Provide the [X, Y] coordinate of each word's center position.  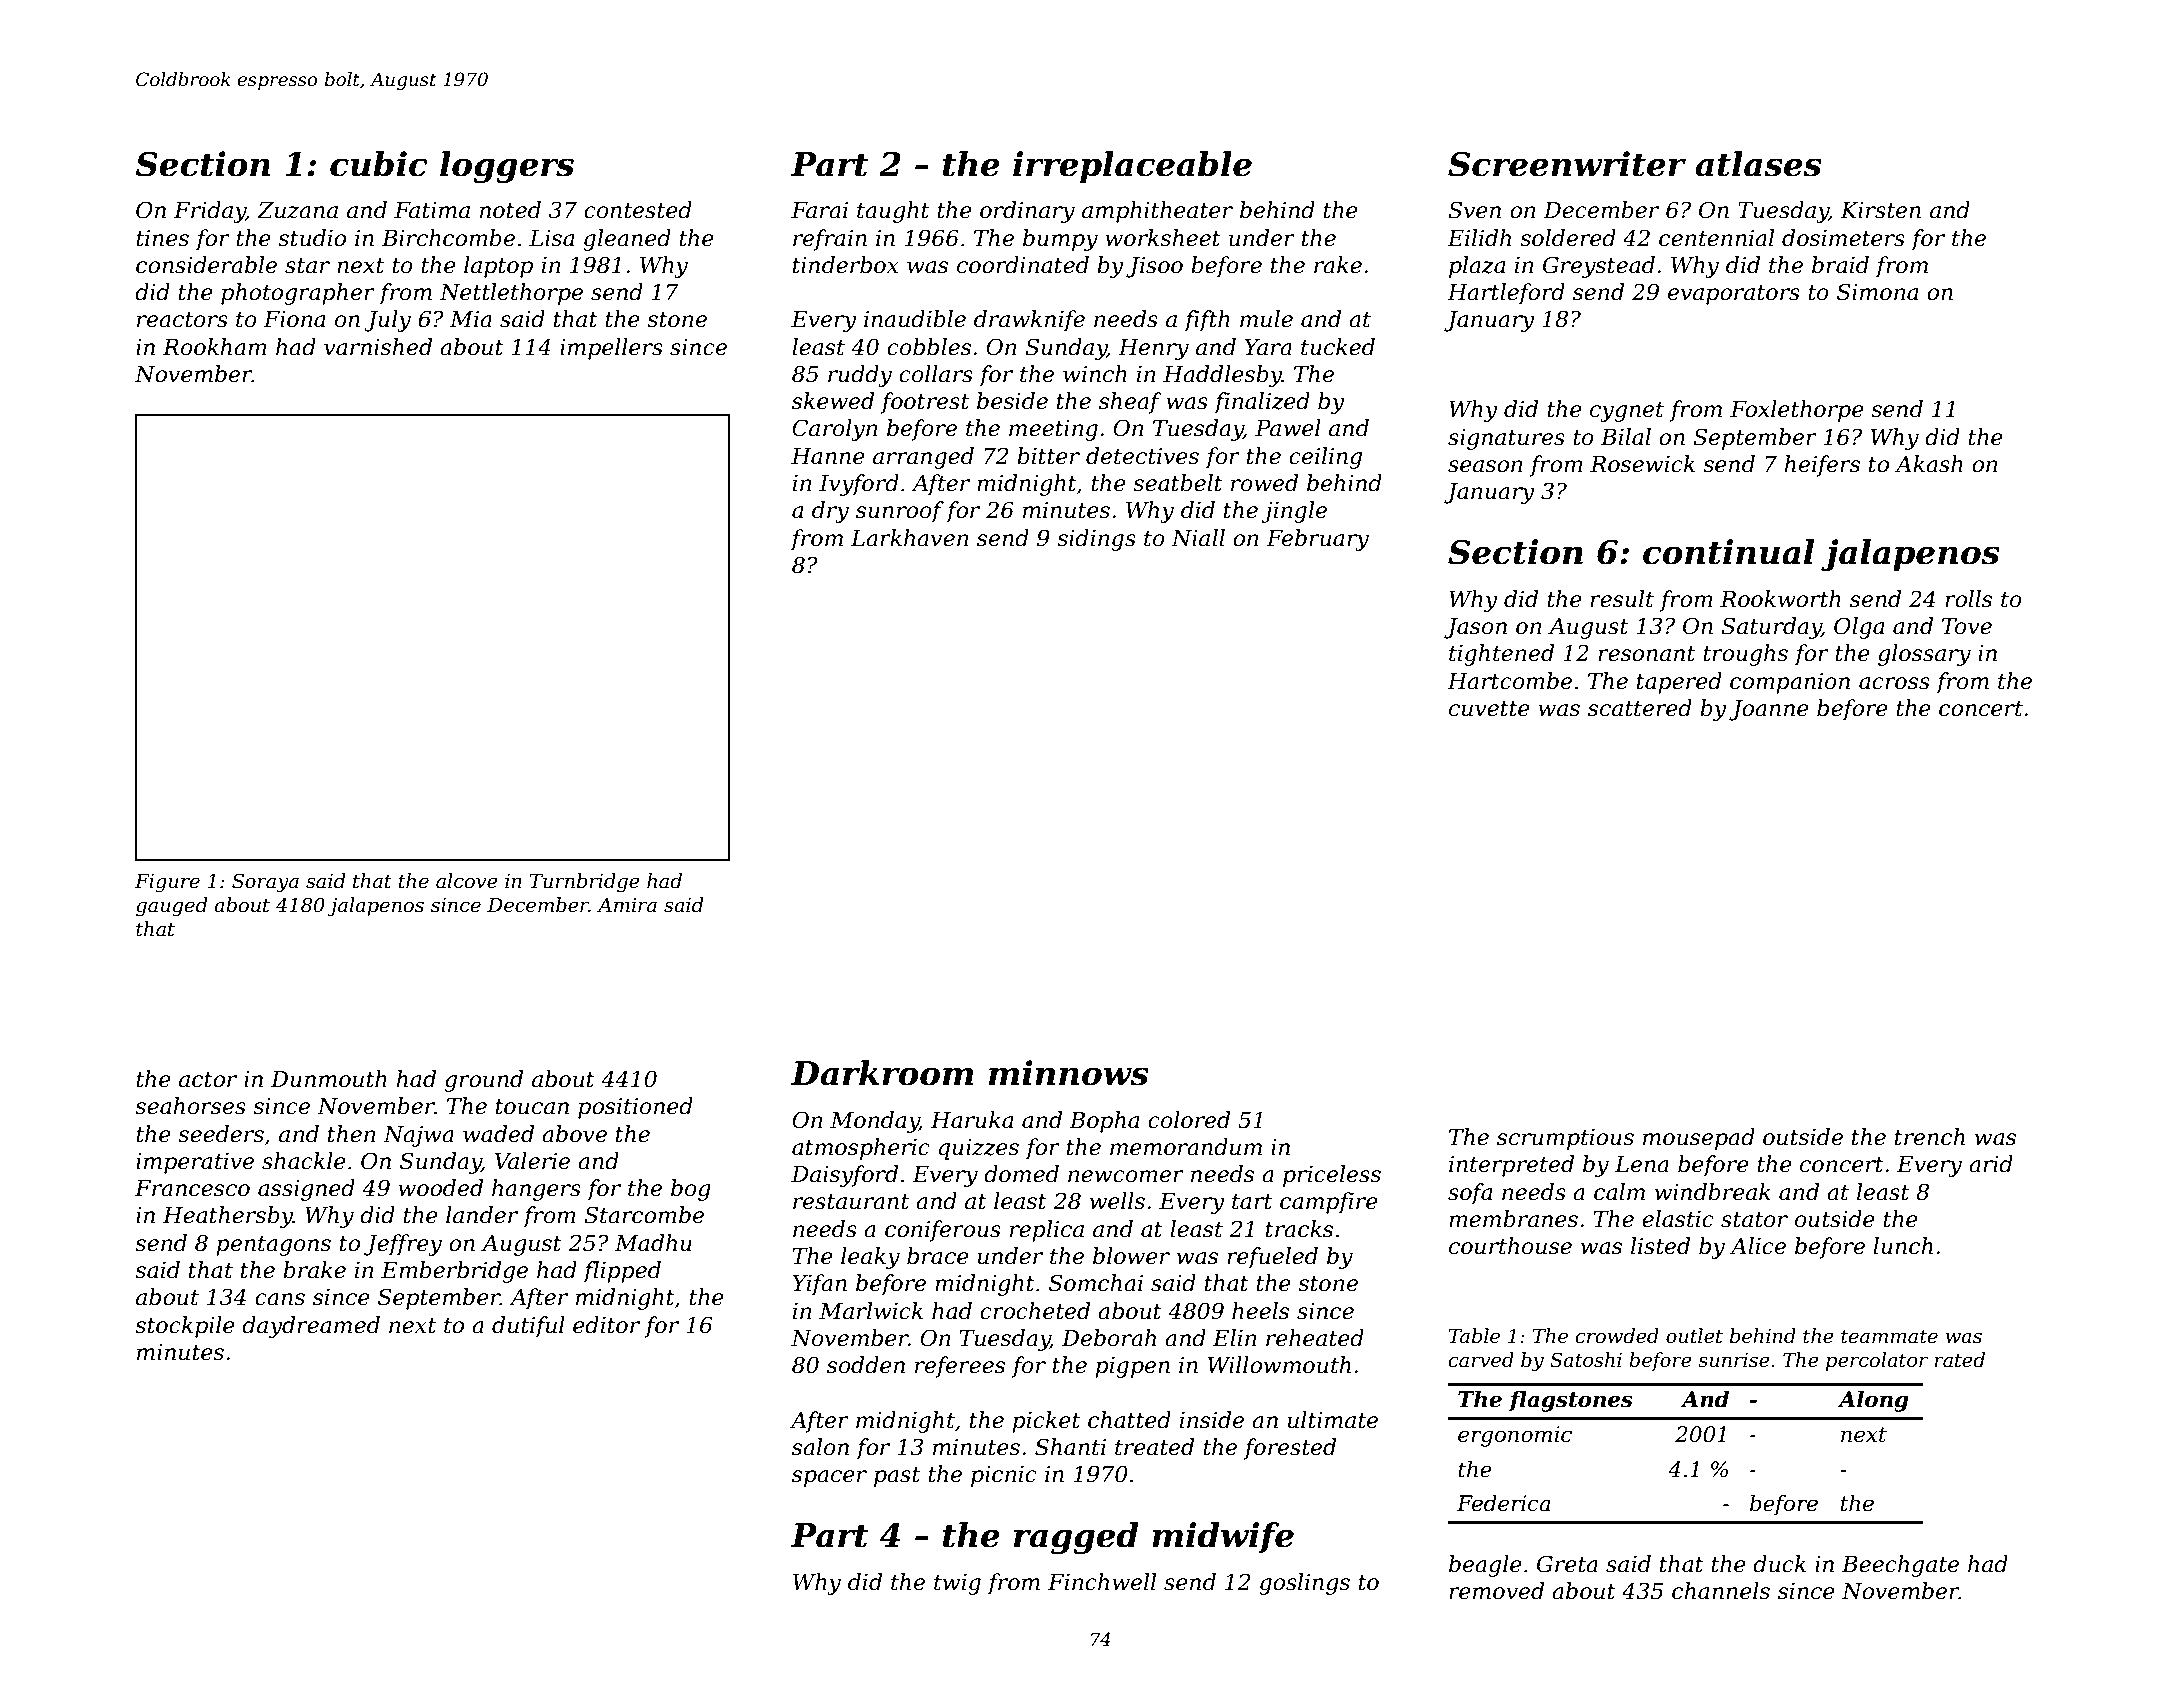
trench [1930, 1137]
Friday [210, 212]
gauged [171, 907]
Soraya [265, 883]
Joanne [1769, 710]
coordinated [1023, 265]
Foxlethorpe [1797, 411]
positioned [635, 1108]
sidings [1096, 540]
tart [1252, 1202]
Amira [627, 905]
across [1894, 683]
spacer [829, 1478]
